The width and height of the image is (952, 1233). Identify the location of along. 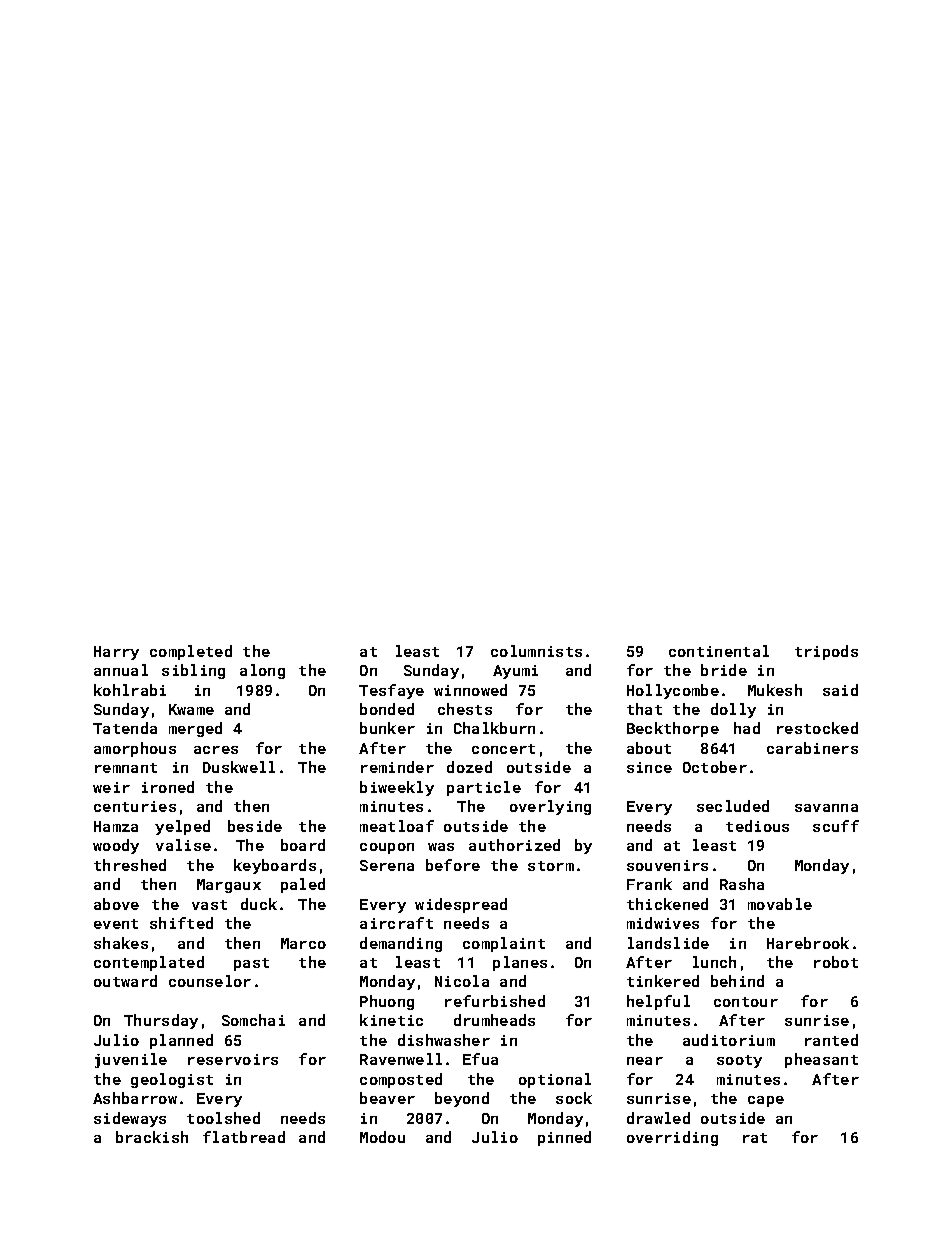
(262, 671).
